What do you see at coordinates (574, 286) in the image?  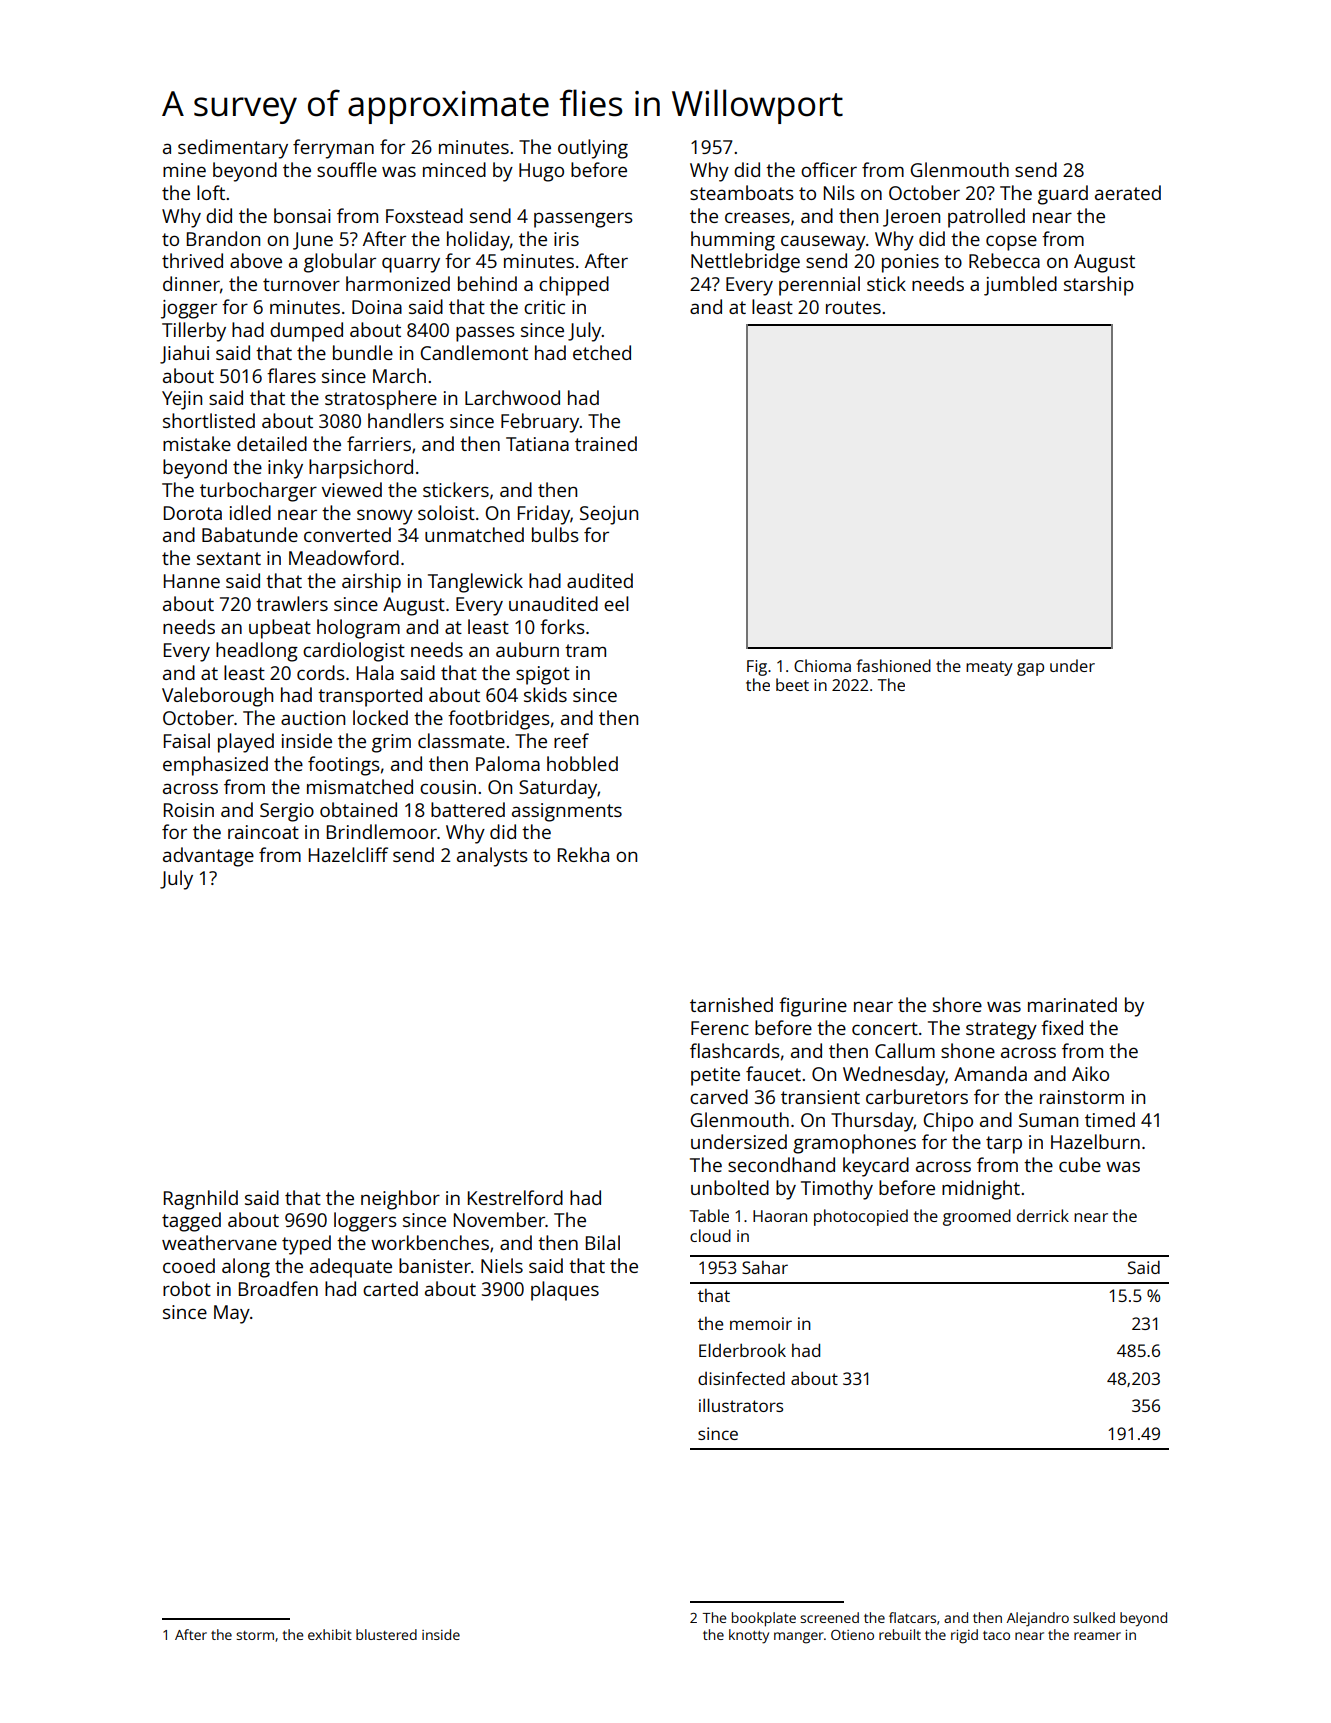 I see `chipped` at bounding box center [574, 286].
